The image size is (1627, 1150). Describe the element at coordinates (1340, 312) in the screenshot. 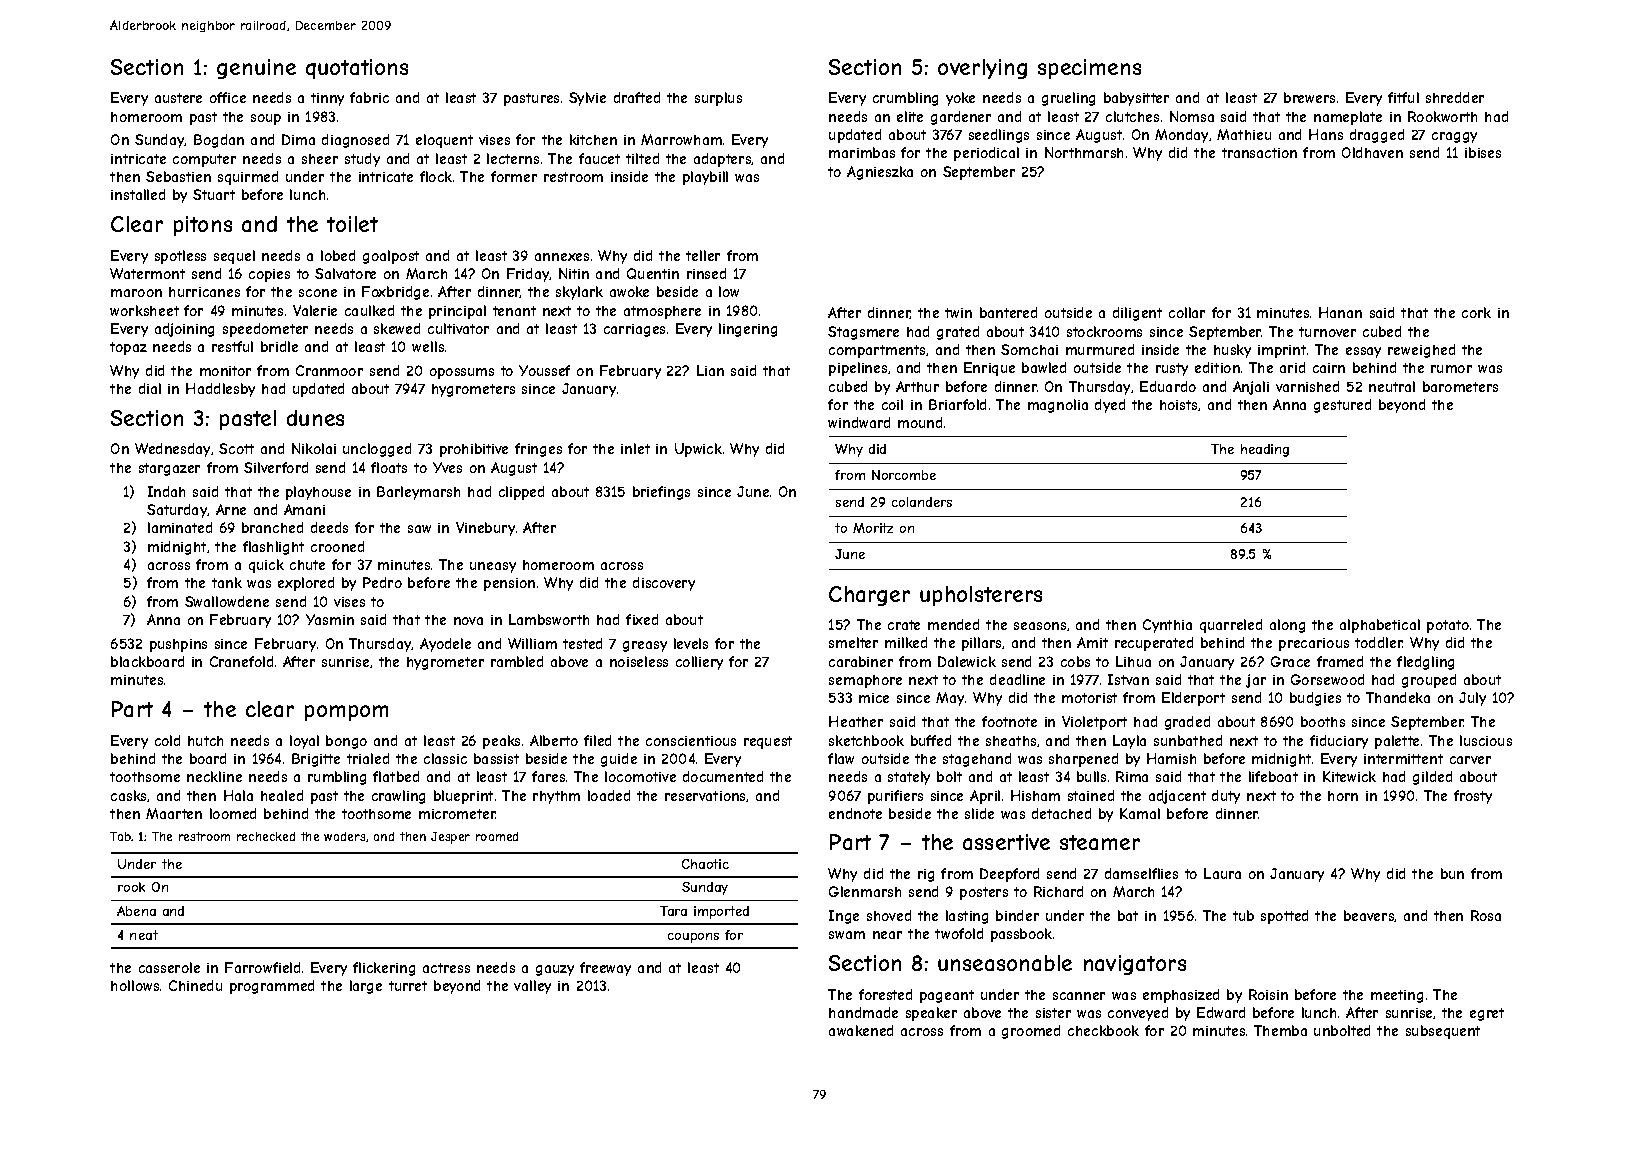

I see `Hanan` at that location.
